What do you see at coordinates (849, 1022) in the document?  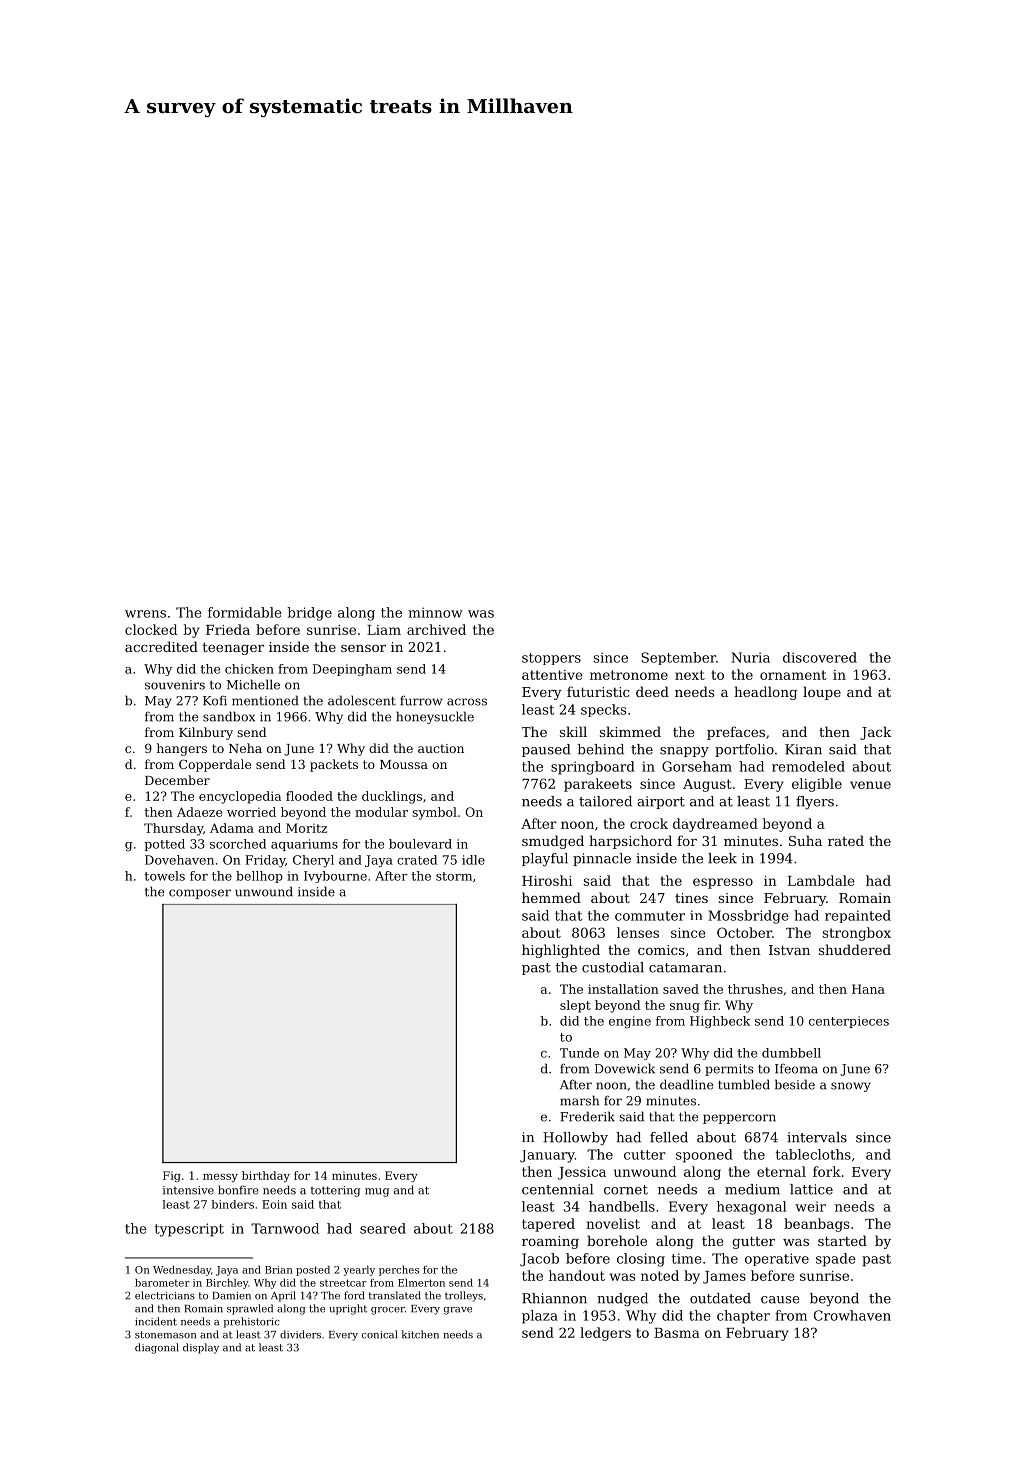 I see `centerpieces` at bounding box center [849, 1022].
